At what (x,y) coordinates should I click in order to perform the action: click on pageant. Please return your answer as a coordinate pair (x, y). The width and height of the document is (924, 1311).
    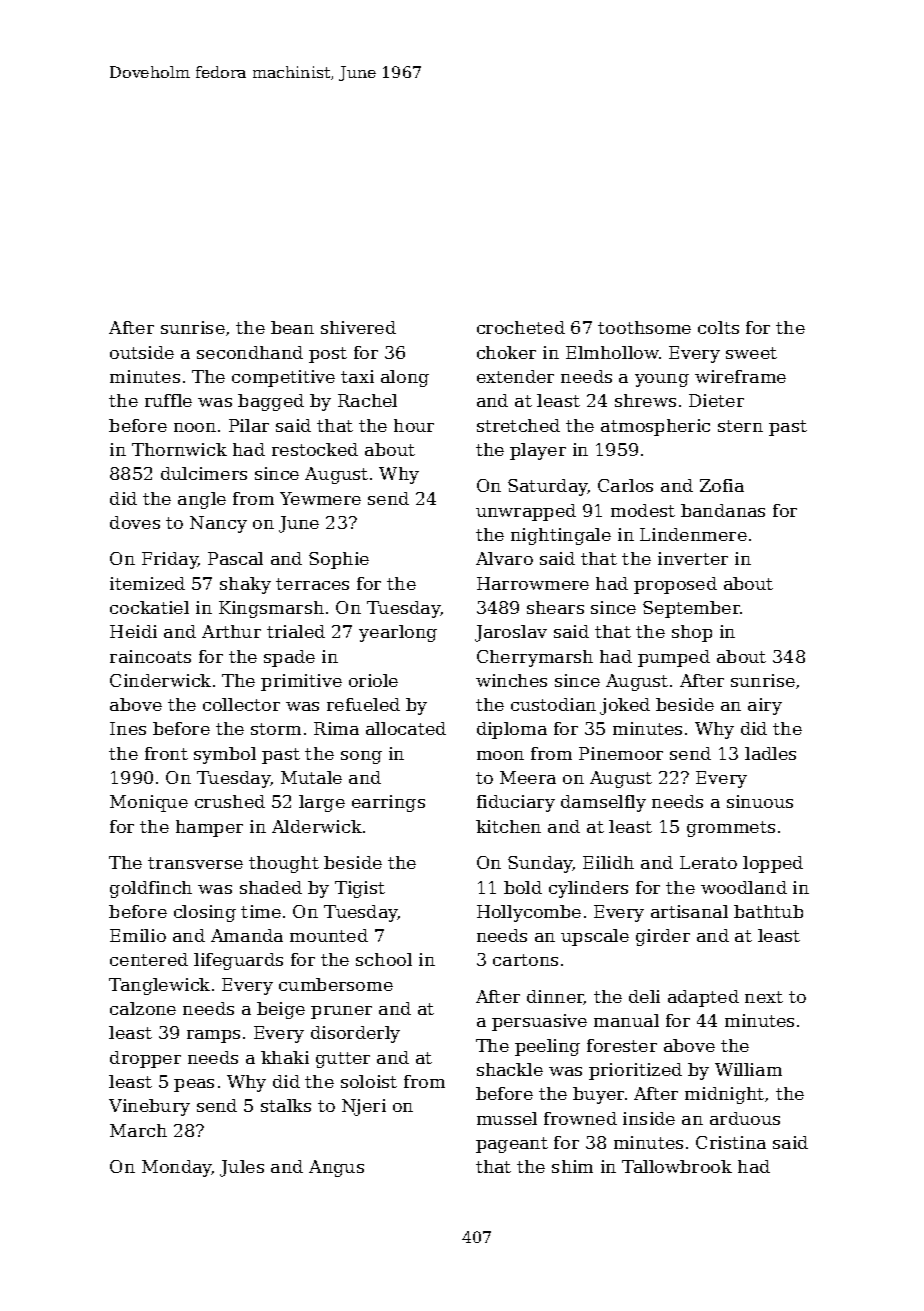
    Looking at the image, I should click on (512, 1145).
